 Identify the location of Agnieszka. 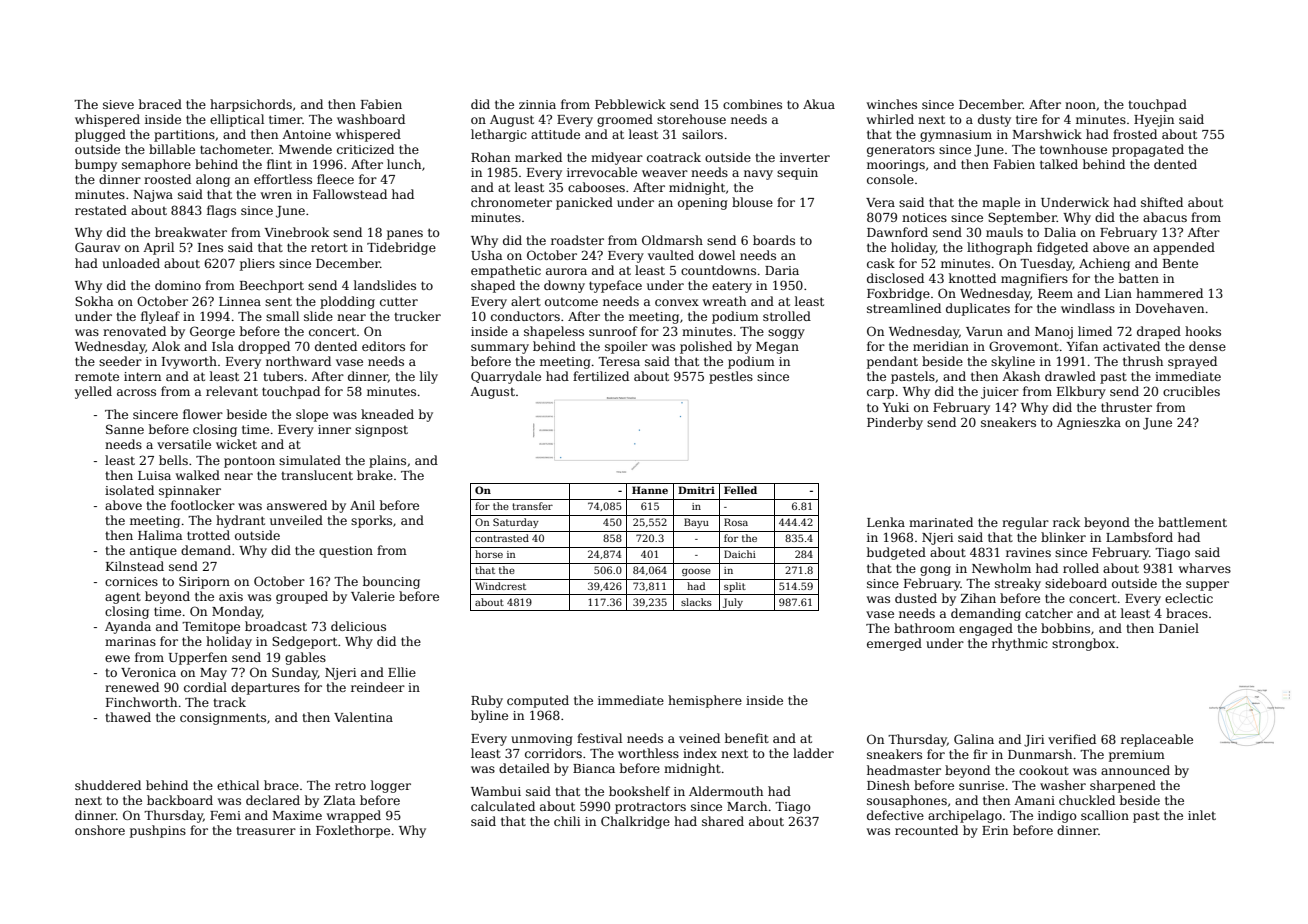
(1089, 423).
